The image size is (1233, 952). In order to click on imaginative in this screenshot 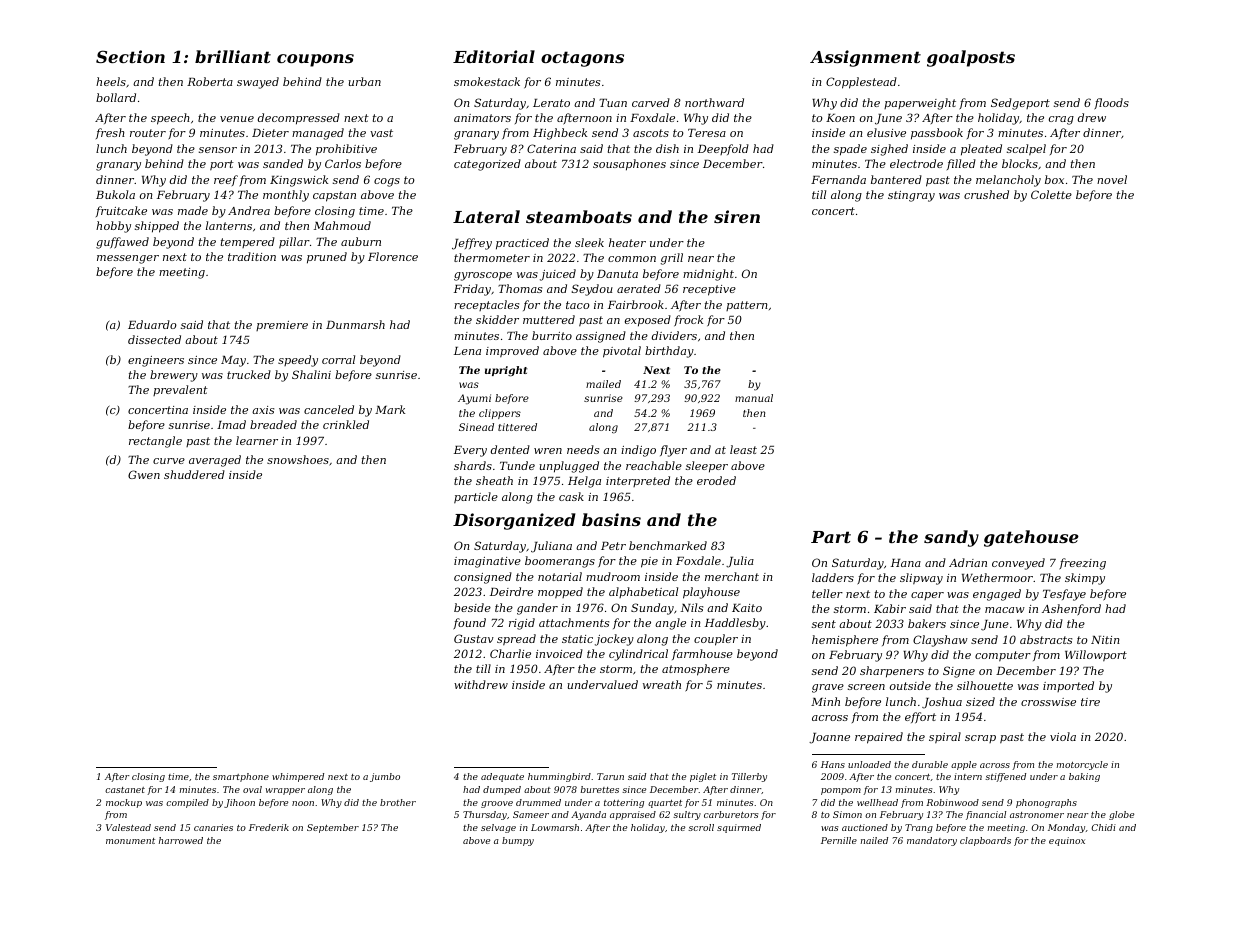, I will do `click(487, 562)`.
